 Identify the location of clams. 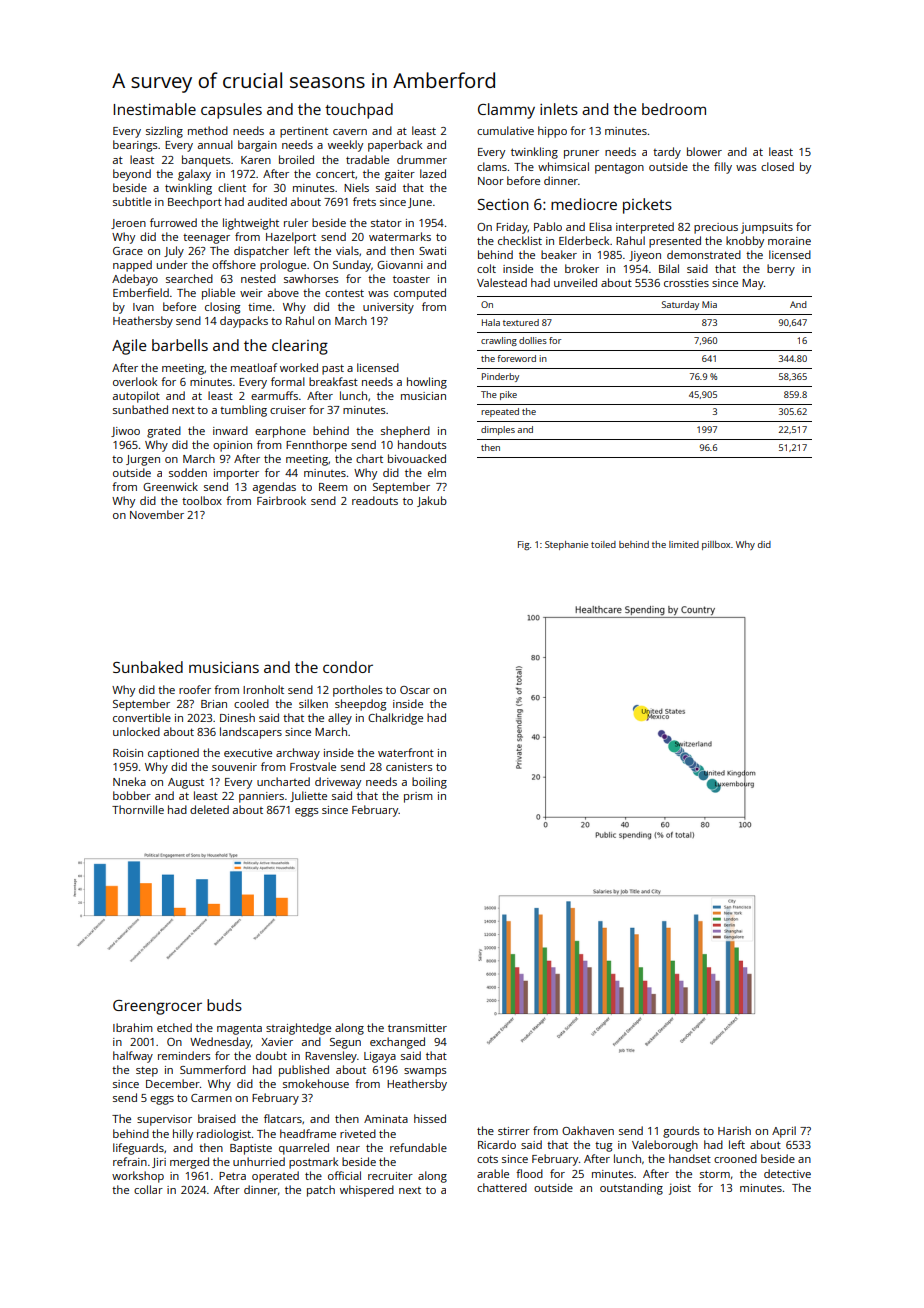
(492, 166).
